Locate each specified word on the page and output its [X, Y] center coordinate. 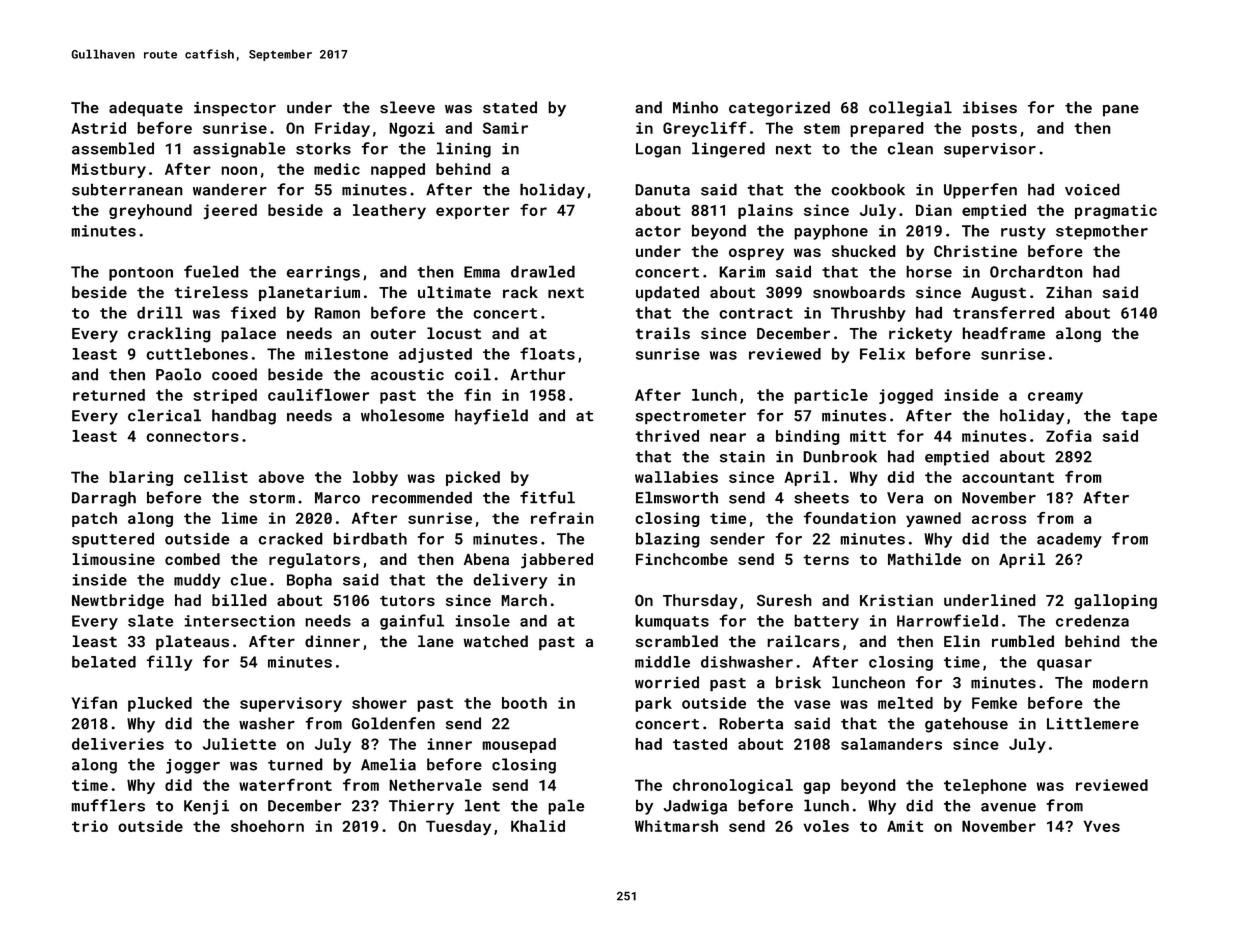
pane [1121, 110]
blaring [141, 478]
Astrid [98, 128]
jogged [906, 396]
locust [454, 333]
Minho [695, 107]
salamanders [891, 744]
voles [826, 826]
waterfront [285, 785]
